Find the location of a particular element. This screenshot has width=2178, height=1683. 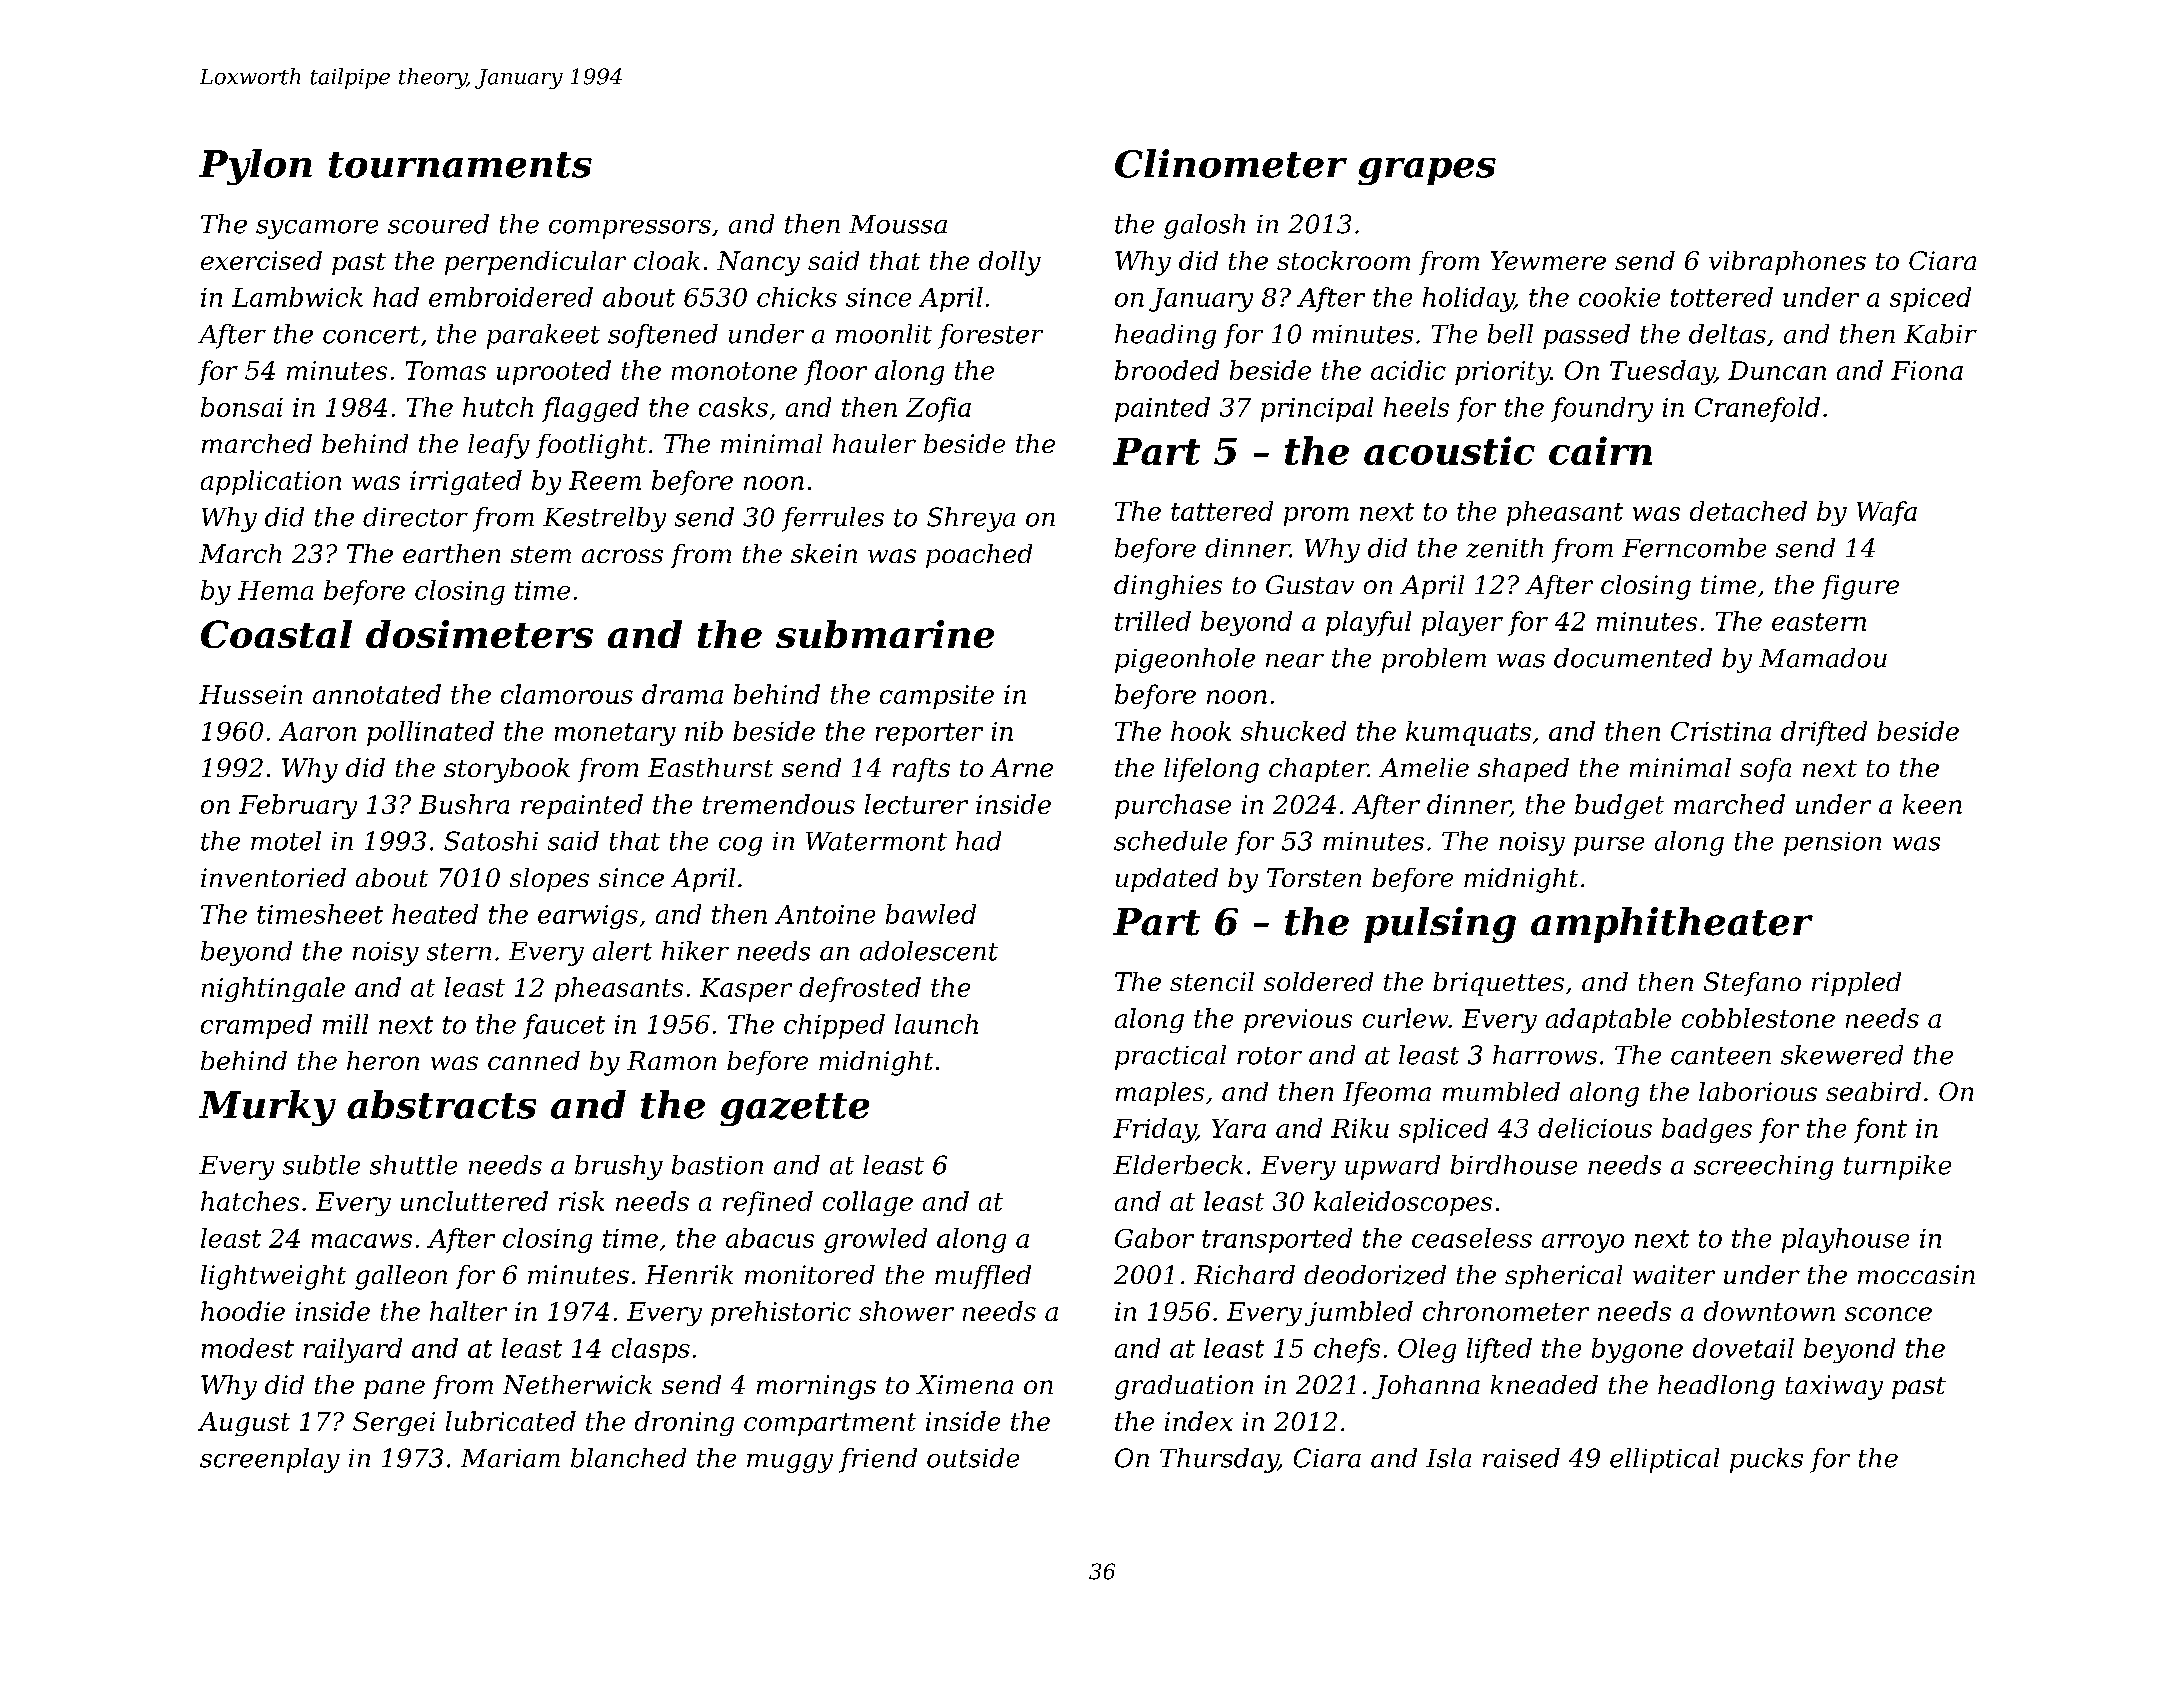

vibraphones is located at coordinates (1787, 263).
